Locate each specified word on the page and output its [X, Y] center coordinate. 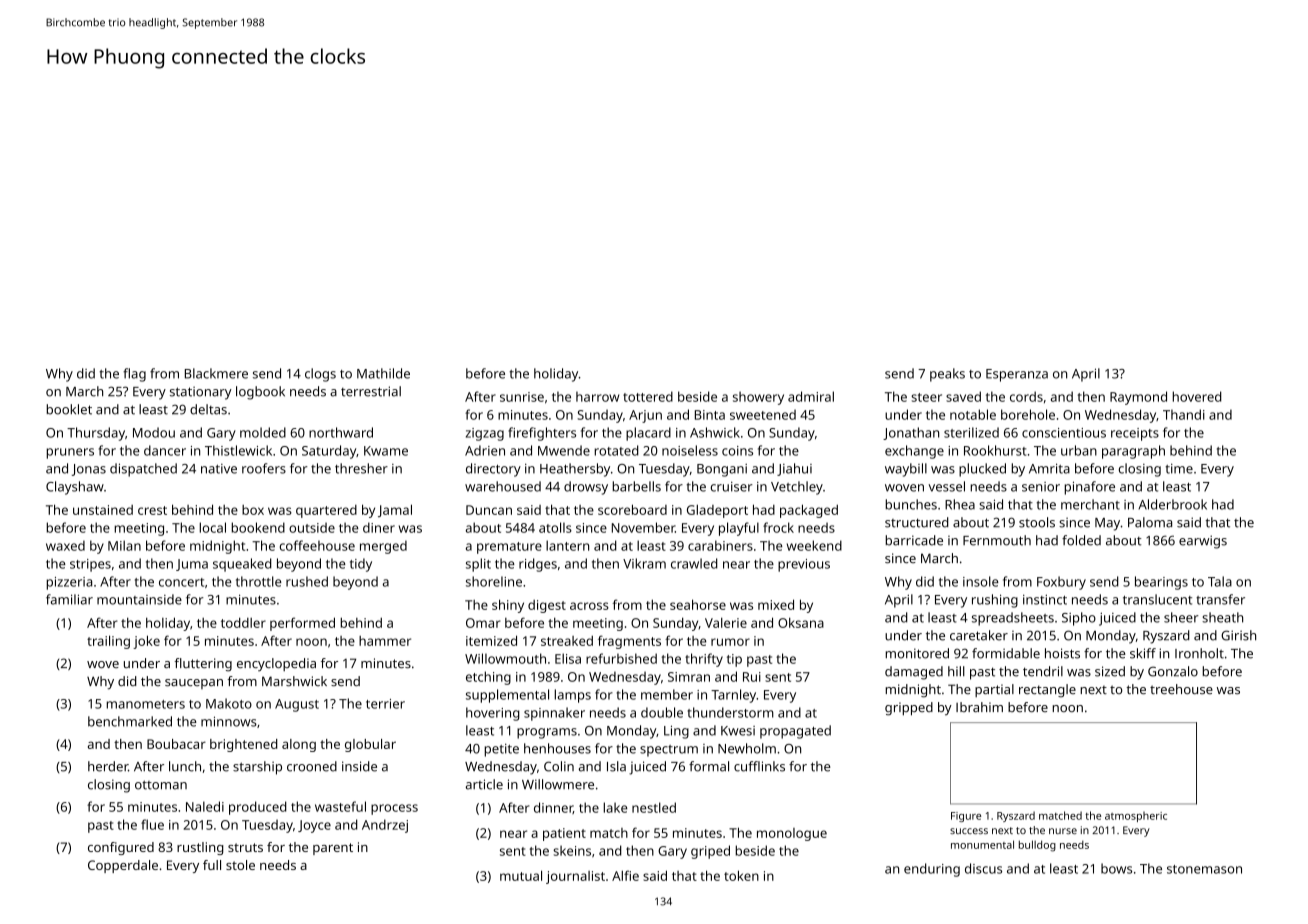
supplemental [507, 696]
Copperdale [123, 866]
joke [146, 642]
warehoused [503, 486]
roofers [264, 468]
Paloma [1150, 522]
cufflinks [759, 766]
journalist [575, 877]
